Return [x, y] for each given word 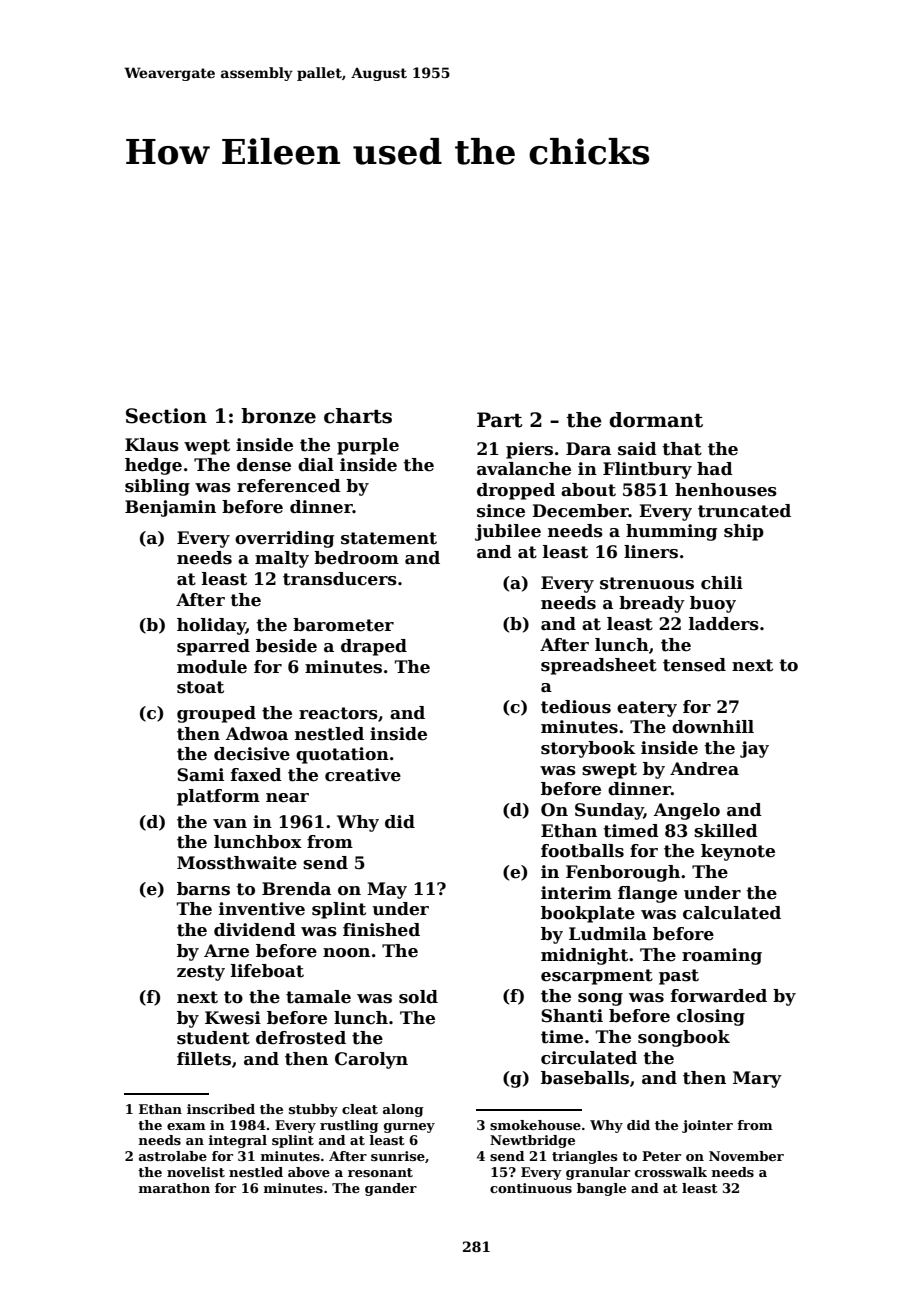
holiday [211, 626]
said [637, 449]
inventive [262, 909]
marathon [174, 1188]
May [387, 890]
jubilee [508, 532]
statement [389, 538]
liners [651, 552]
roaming [722, 956]
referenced [289, 486]
